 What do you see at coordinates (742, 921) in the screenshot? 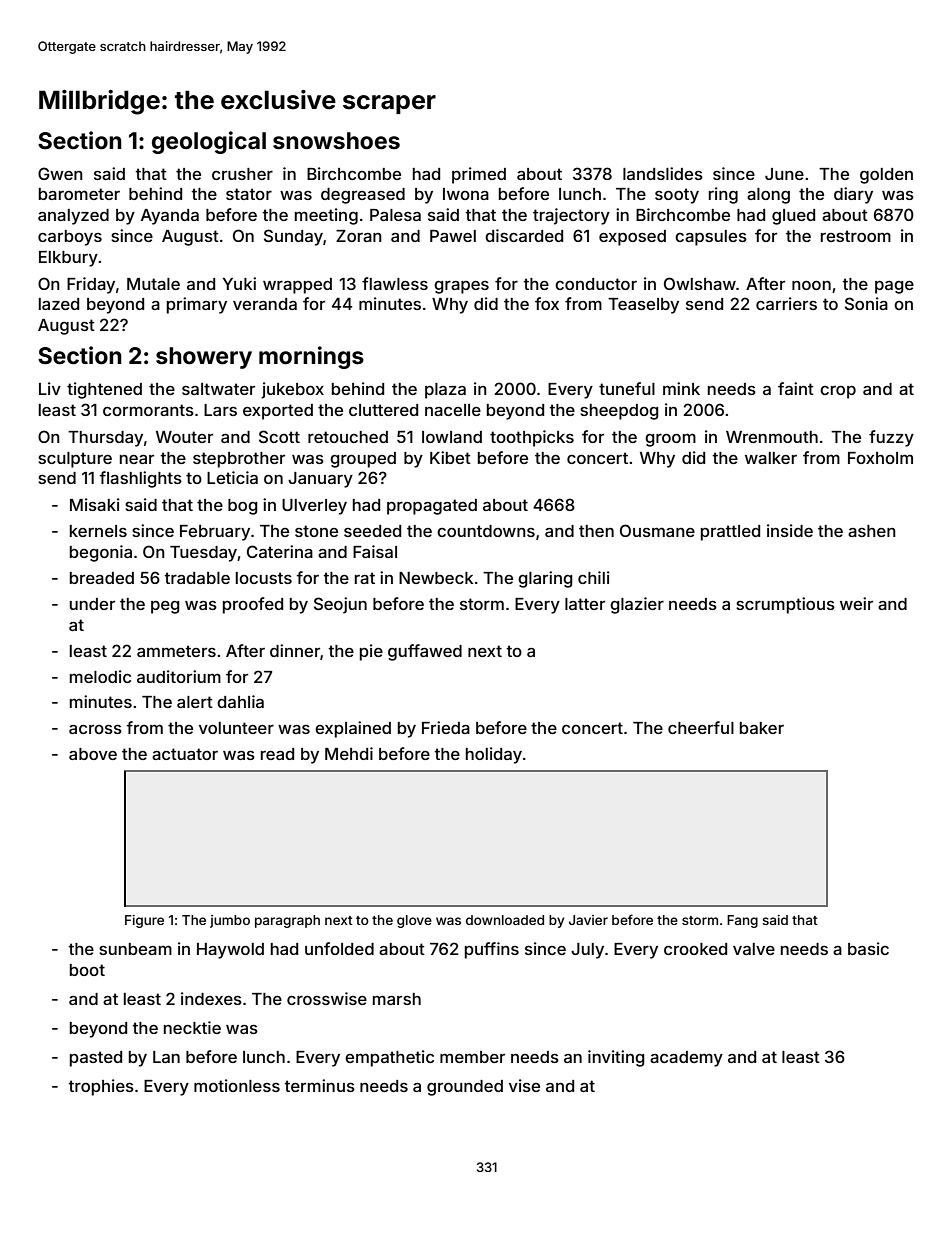
I see `Fang` at bounding box center [742, 921].
